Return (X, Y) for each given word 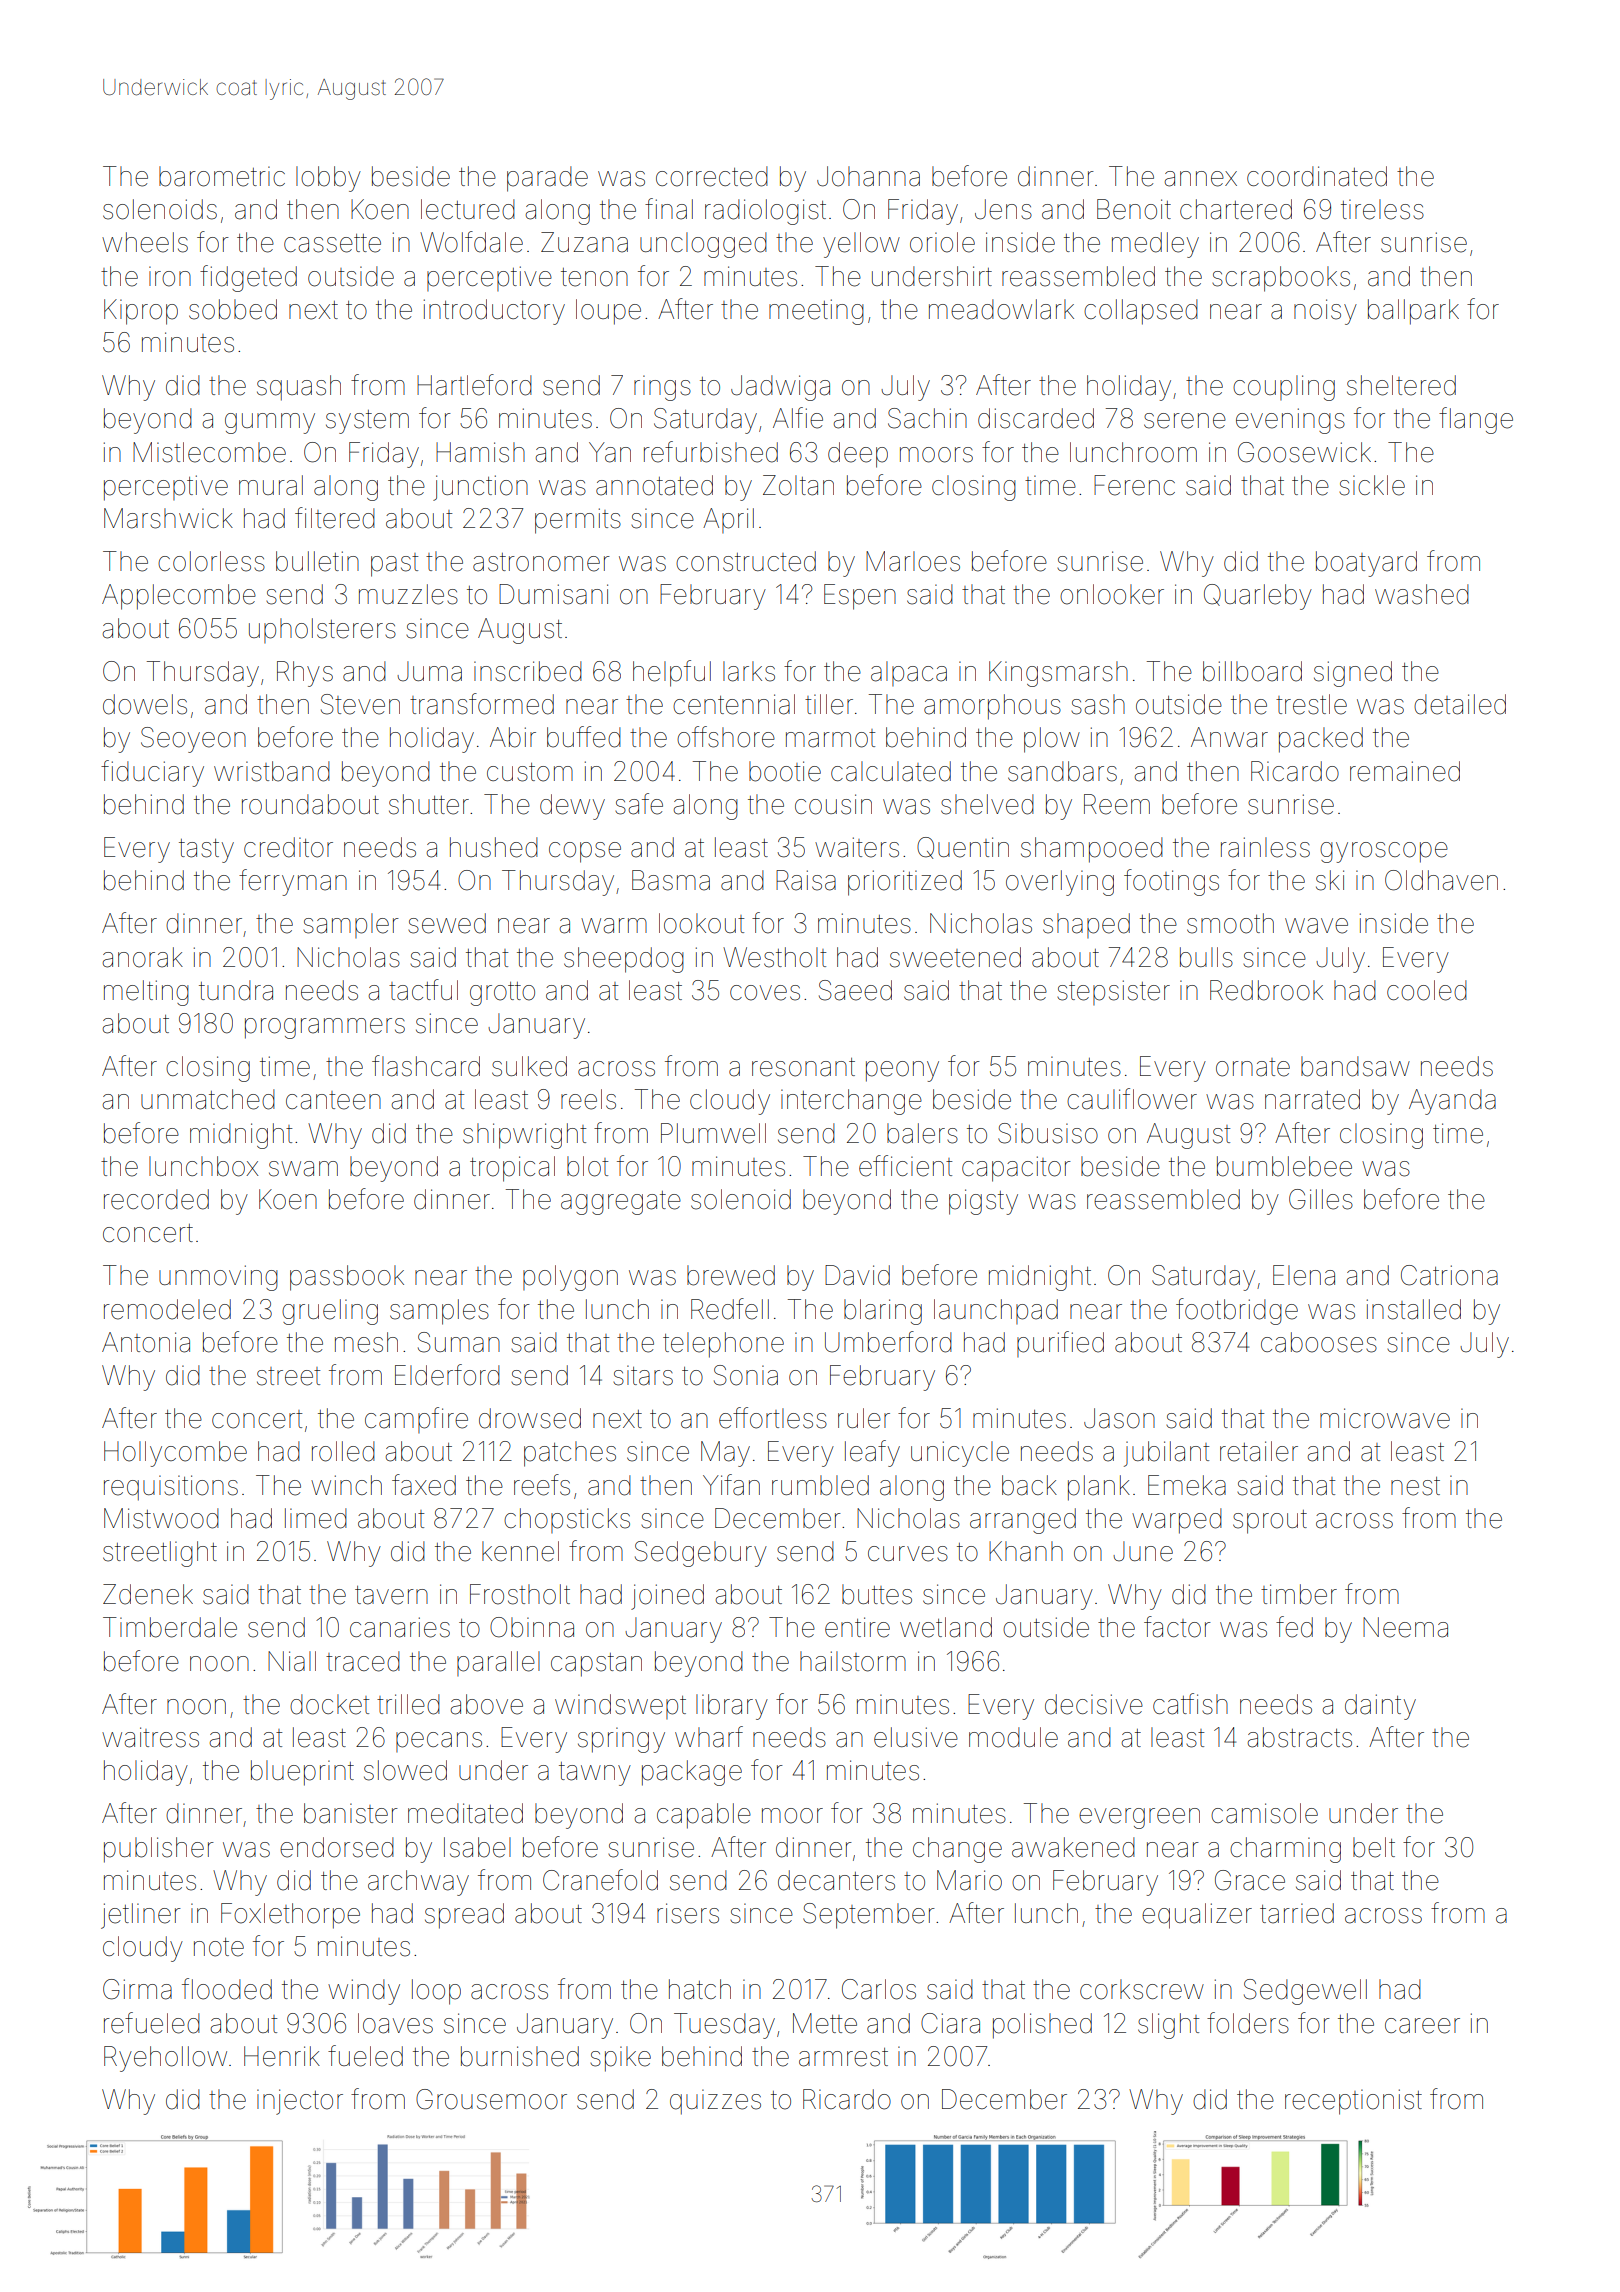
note (219, 1947)
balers (922, 1133)
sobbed (233, 309)
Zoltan (798, 485)
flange (1476, 420)
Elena (1304, 1275)
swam (303, 1169)
